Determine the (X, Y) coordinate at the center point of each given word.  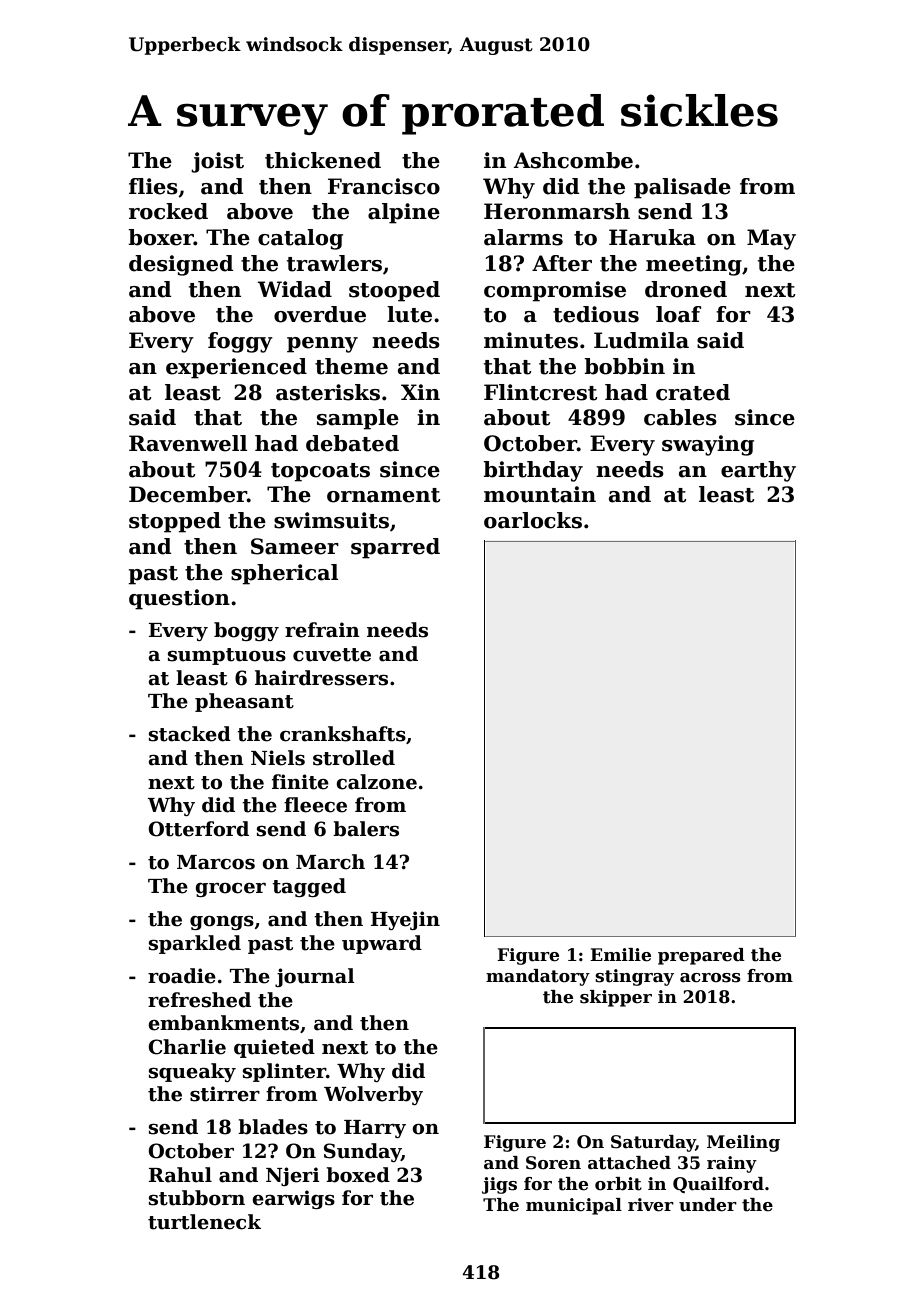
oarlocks (533, 520)
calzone (376, 782)
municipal (574, 1206)
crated (693, 392)
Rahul (180, 1175)
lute (409, 314)
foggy (240, 342)
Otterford (198, 829)
